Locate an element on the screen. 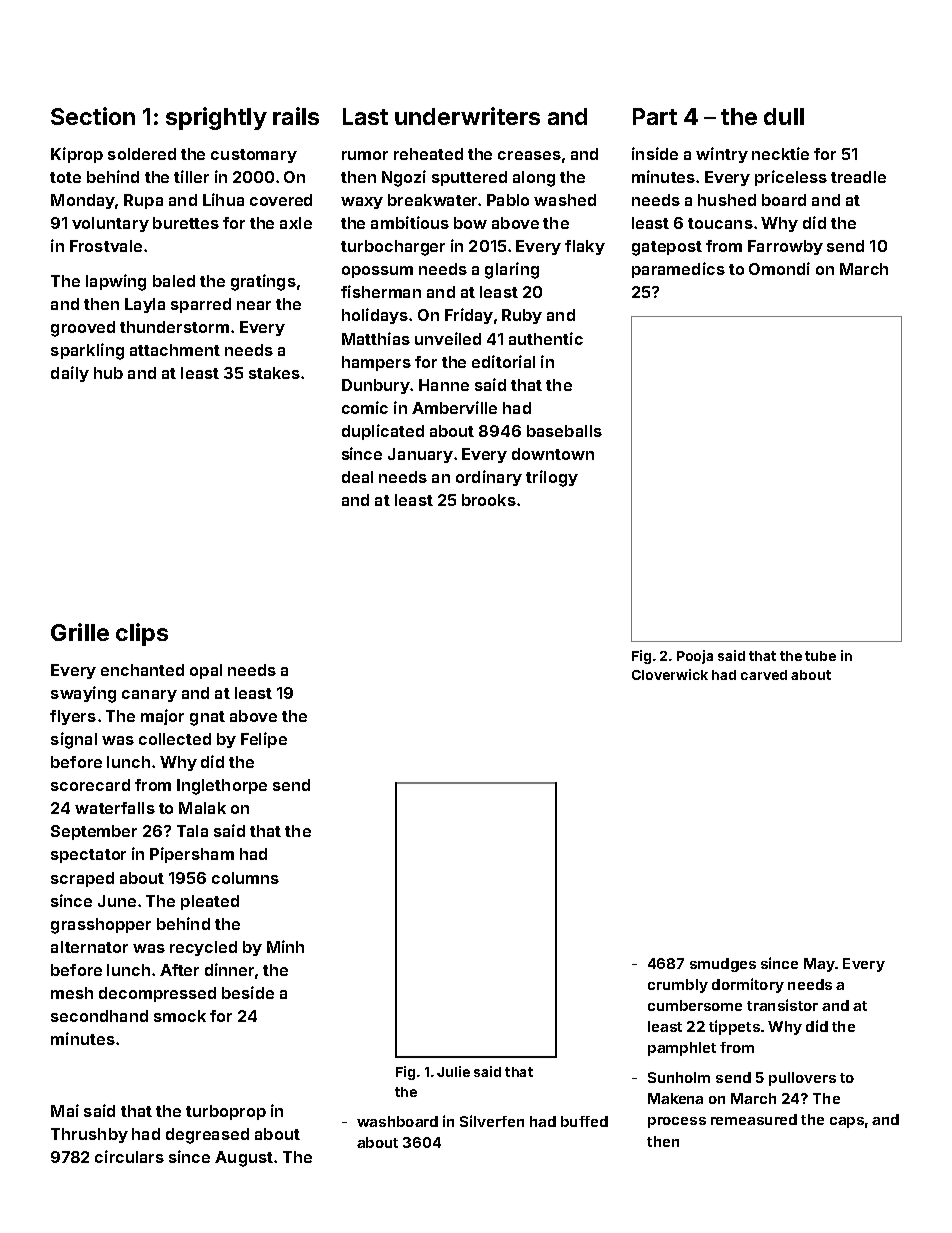  clips is located at coordinates (142, 634).
